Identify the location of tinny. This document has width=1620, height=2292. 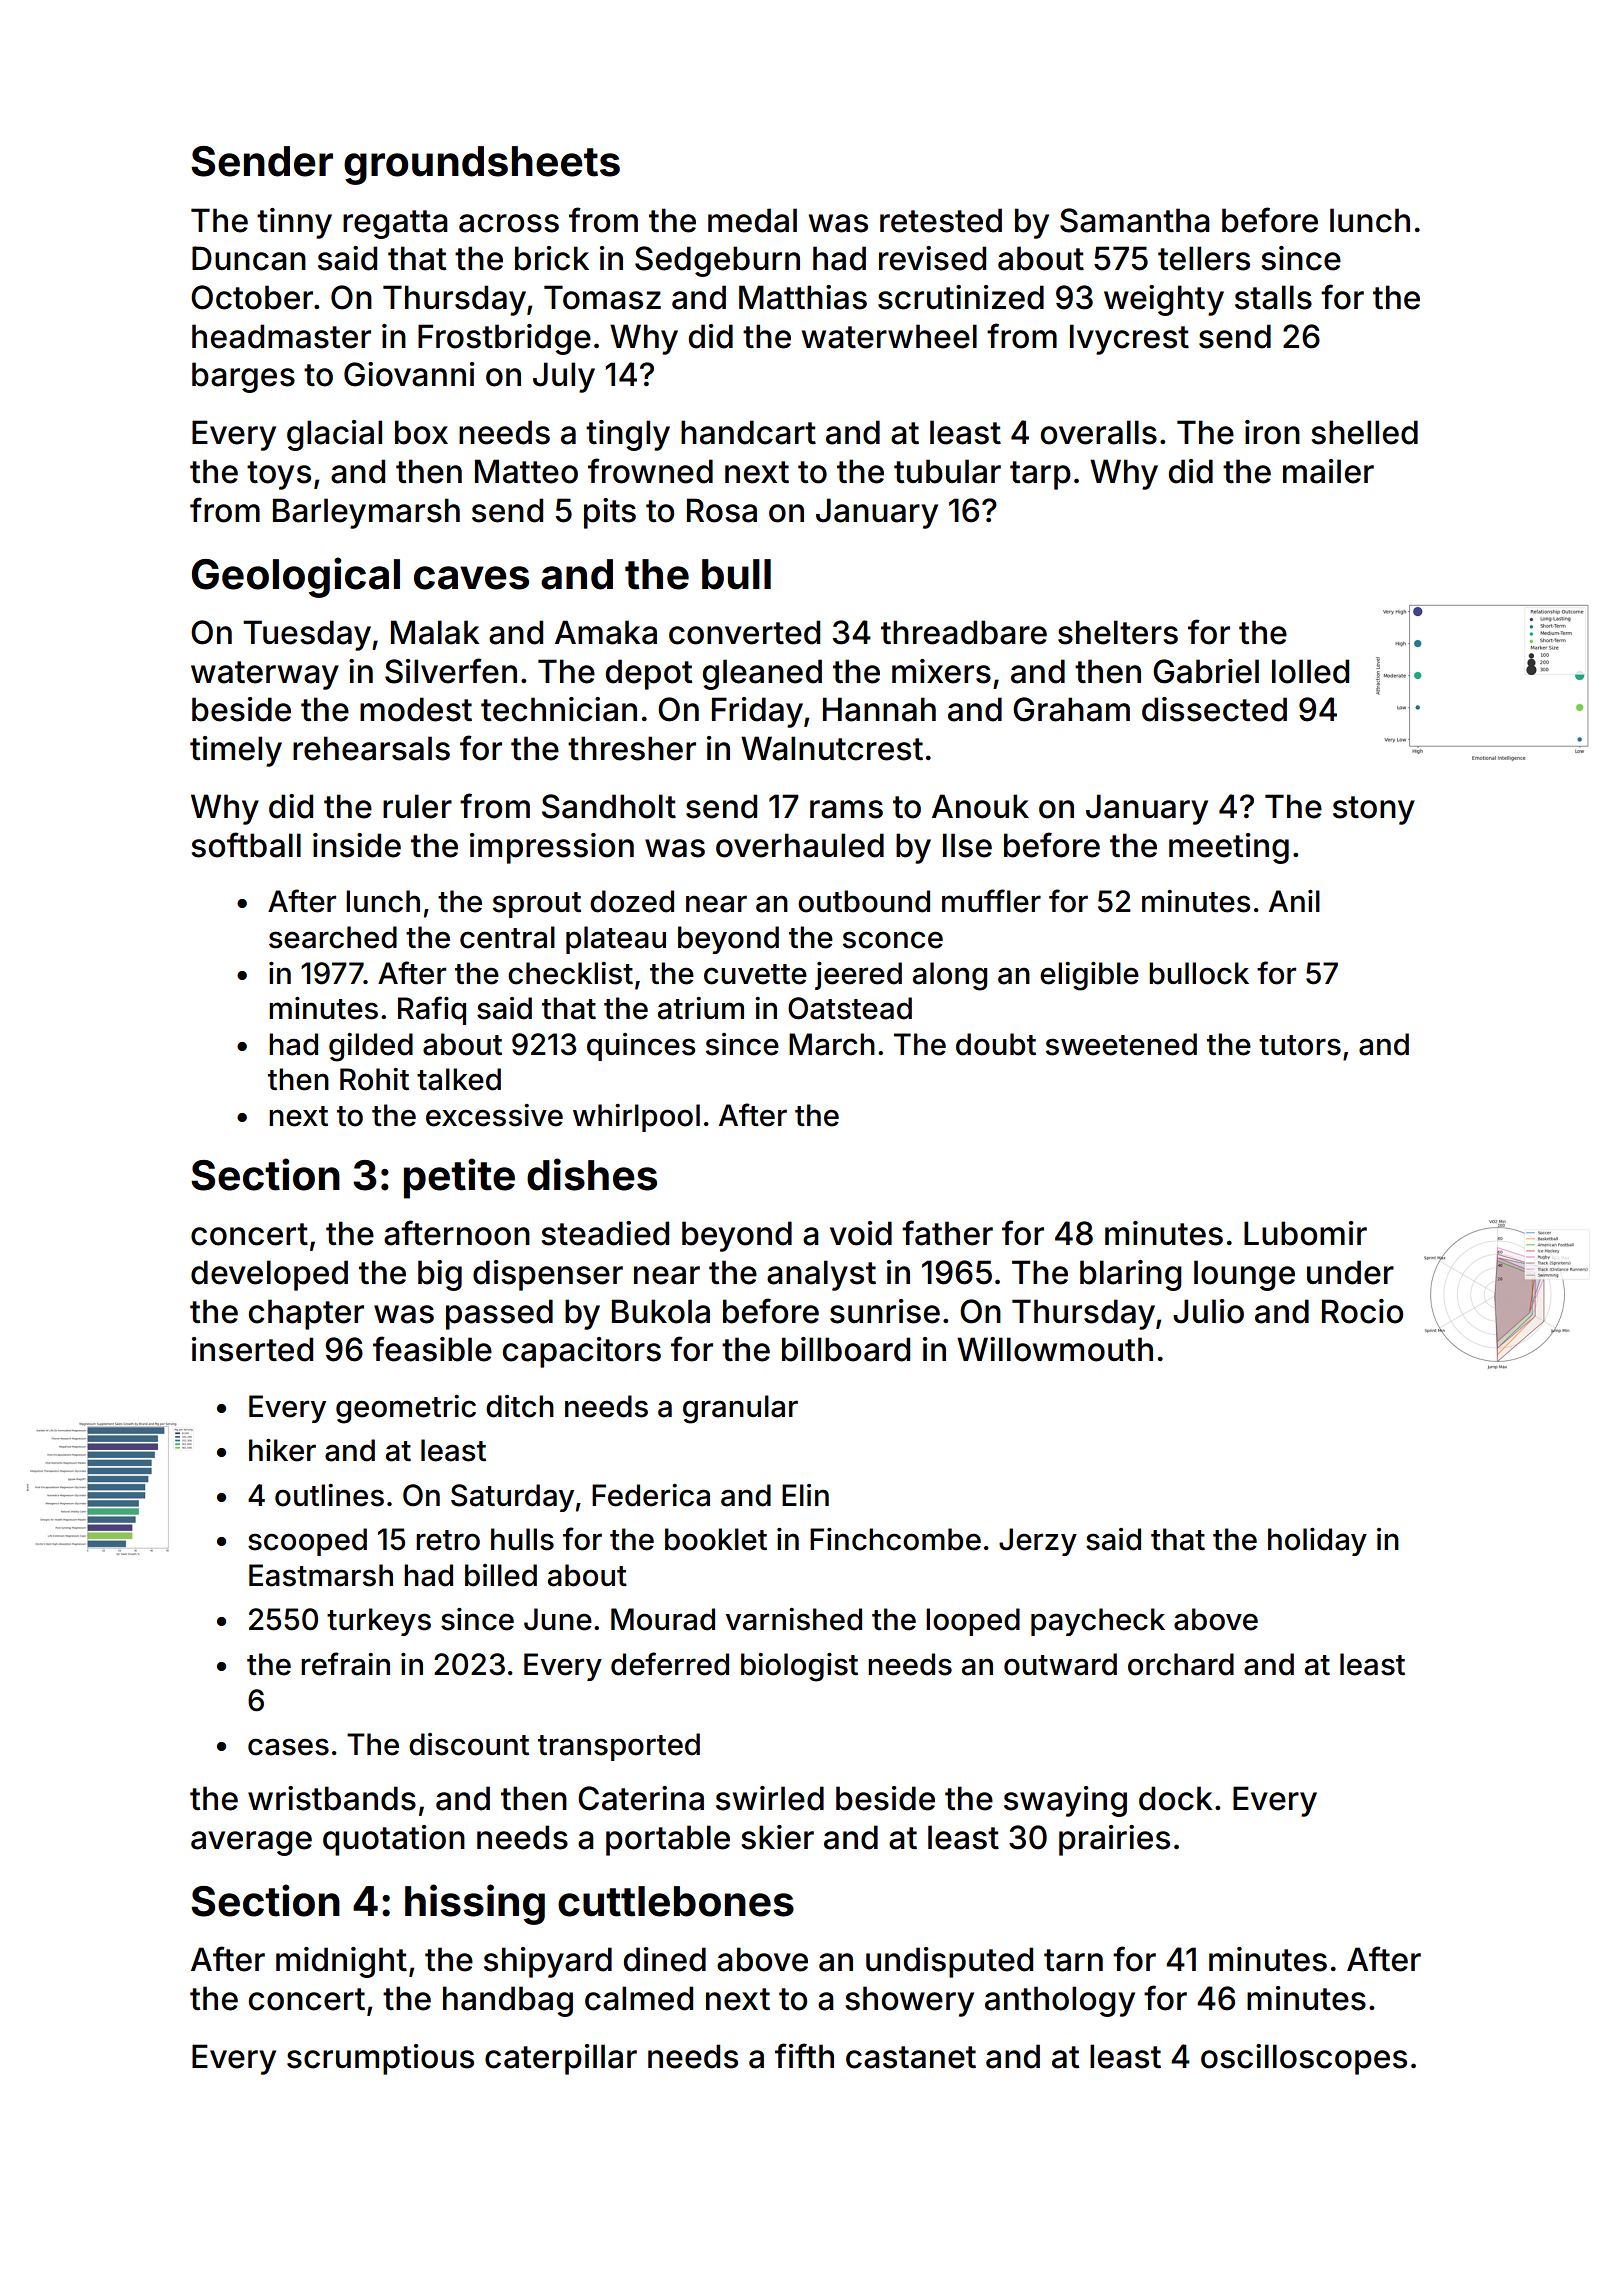
(294, 223).
